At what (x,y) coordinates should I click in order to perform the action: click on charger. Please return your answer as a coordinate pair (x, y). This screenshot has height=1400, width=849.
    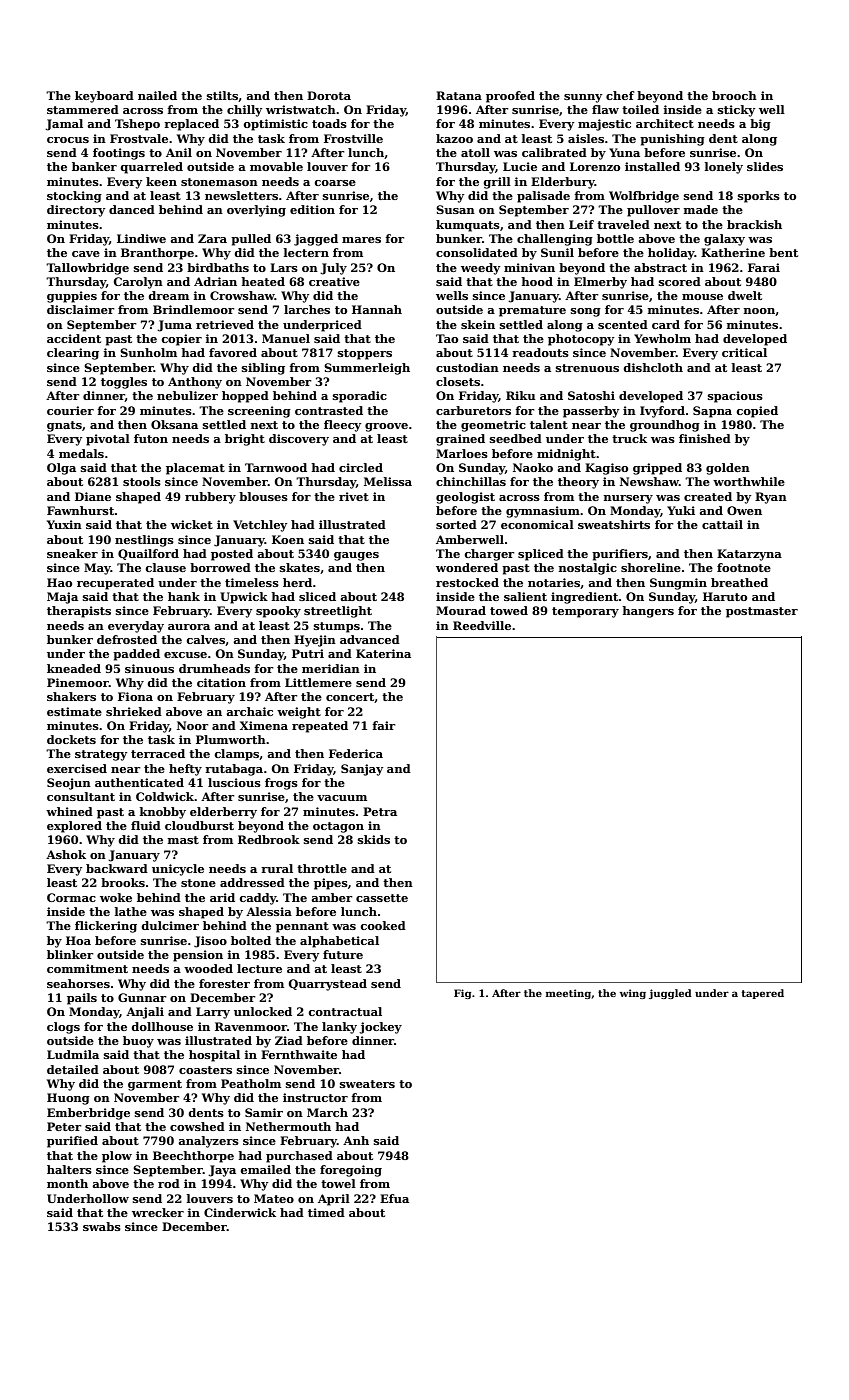
    Looking at the image, I should click on (489, 555).
